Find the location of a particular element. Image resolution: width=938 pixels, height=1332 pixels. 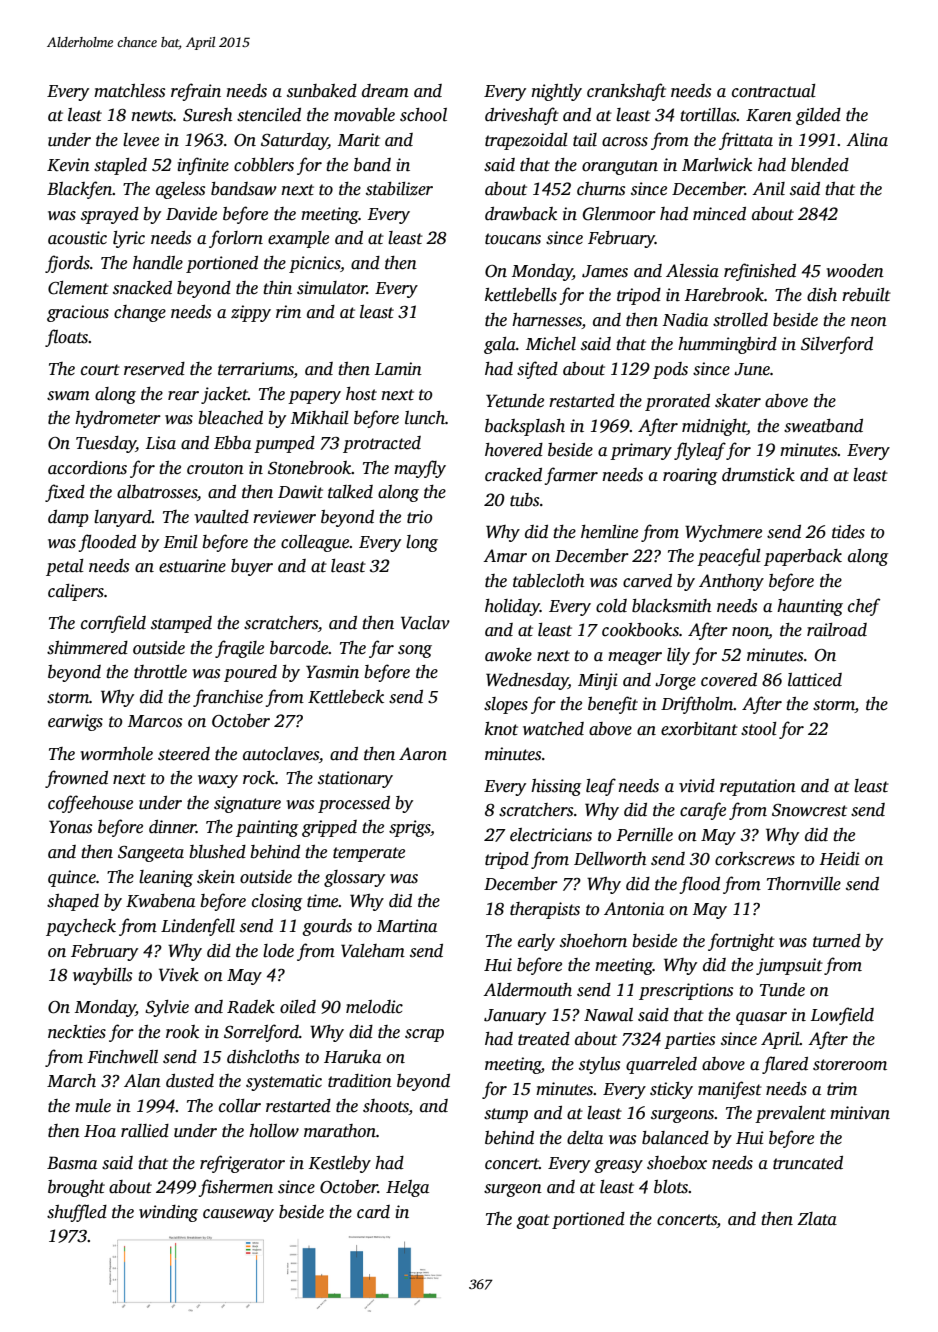

jumpsuit is located at coordinates (789, 966).
